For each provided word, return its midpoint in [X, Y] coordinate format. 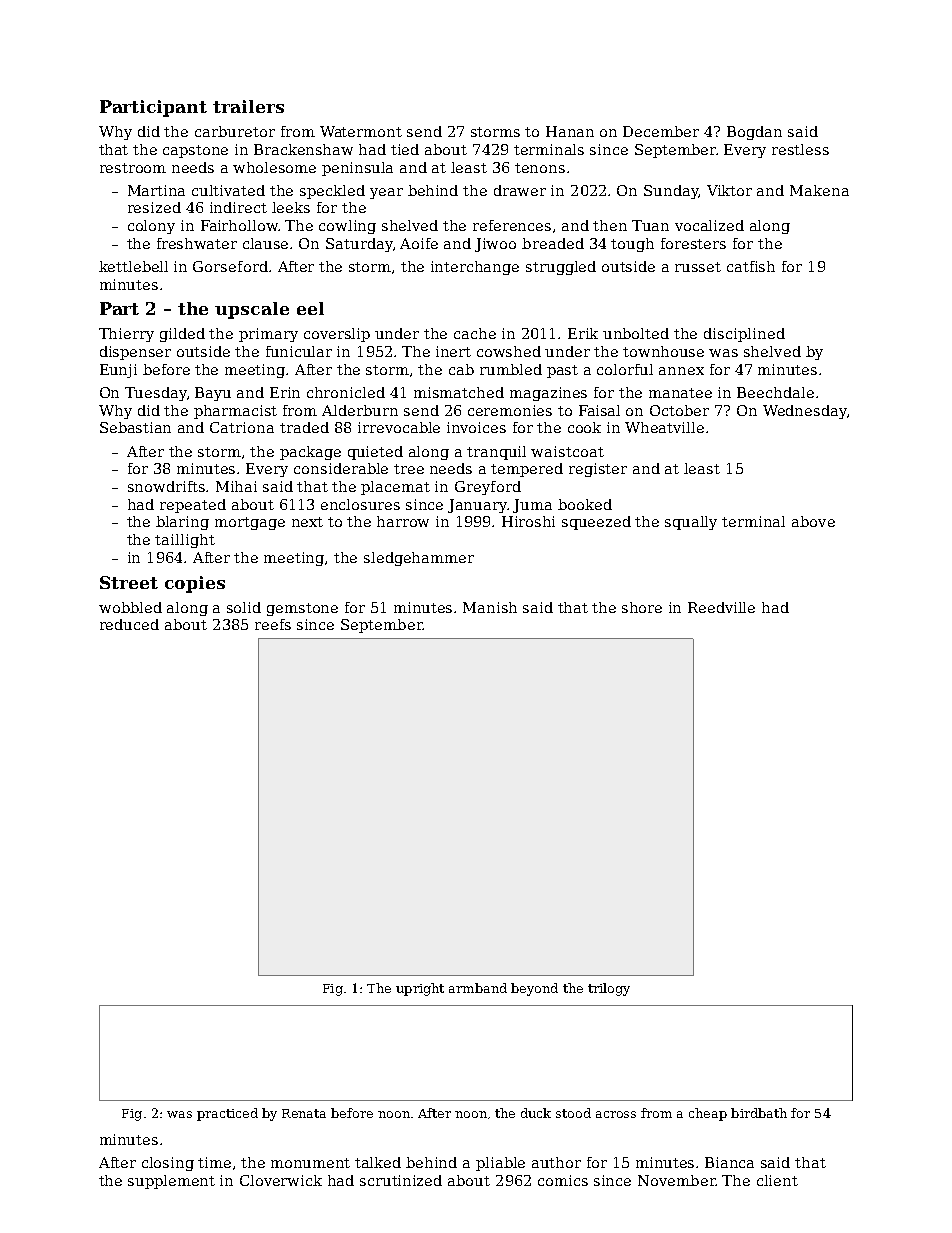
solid [244, 607]
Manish [490, 607]
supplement [171, 1182]
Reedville [721, 607]
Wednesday [805, 412]
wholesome [274, 167]
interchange [475, 268]
